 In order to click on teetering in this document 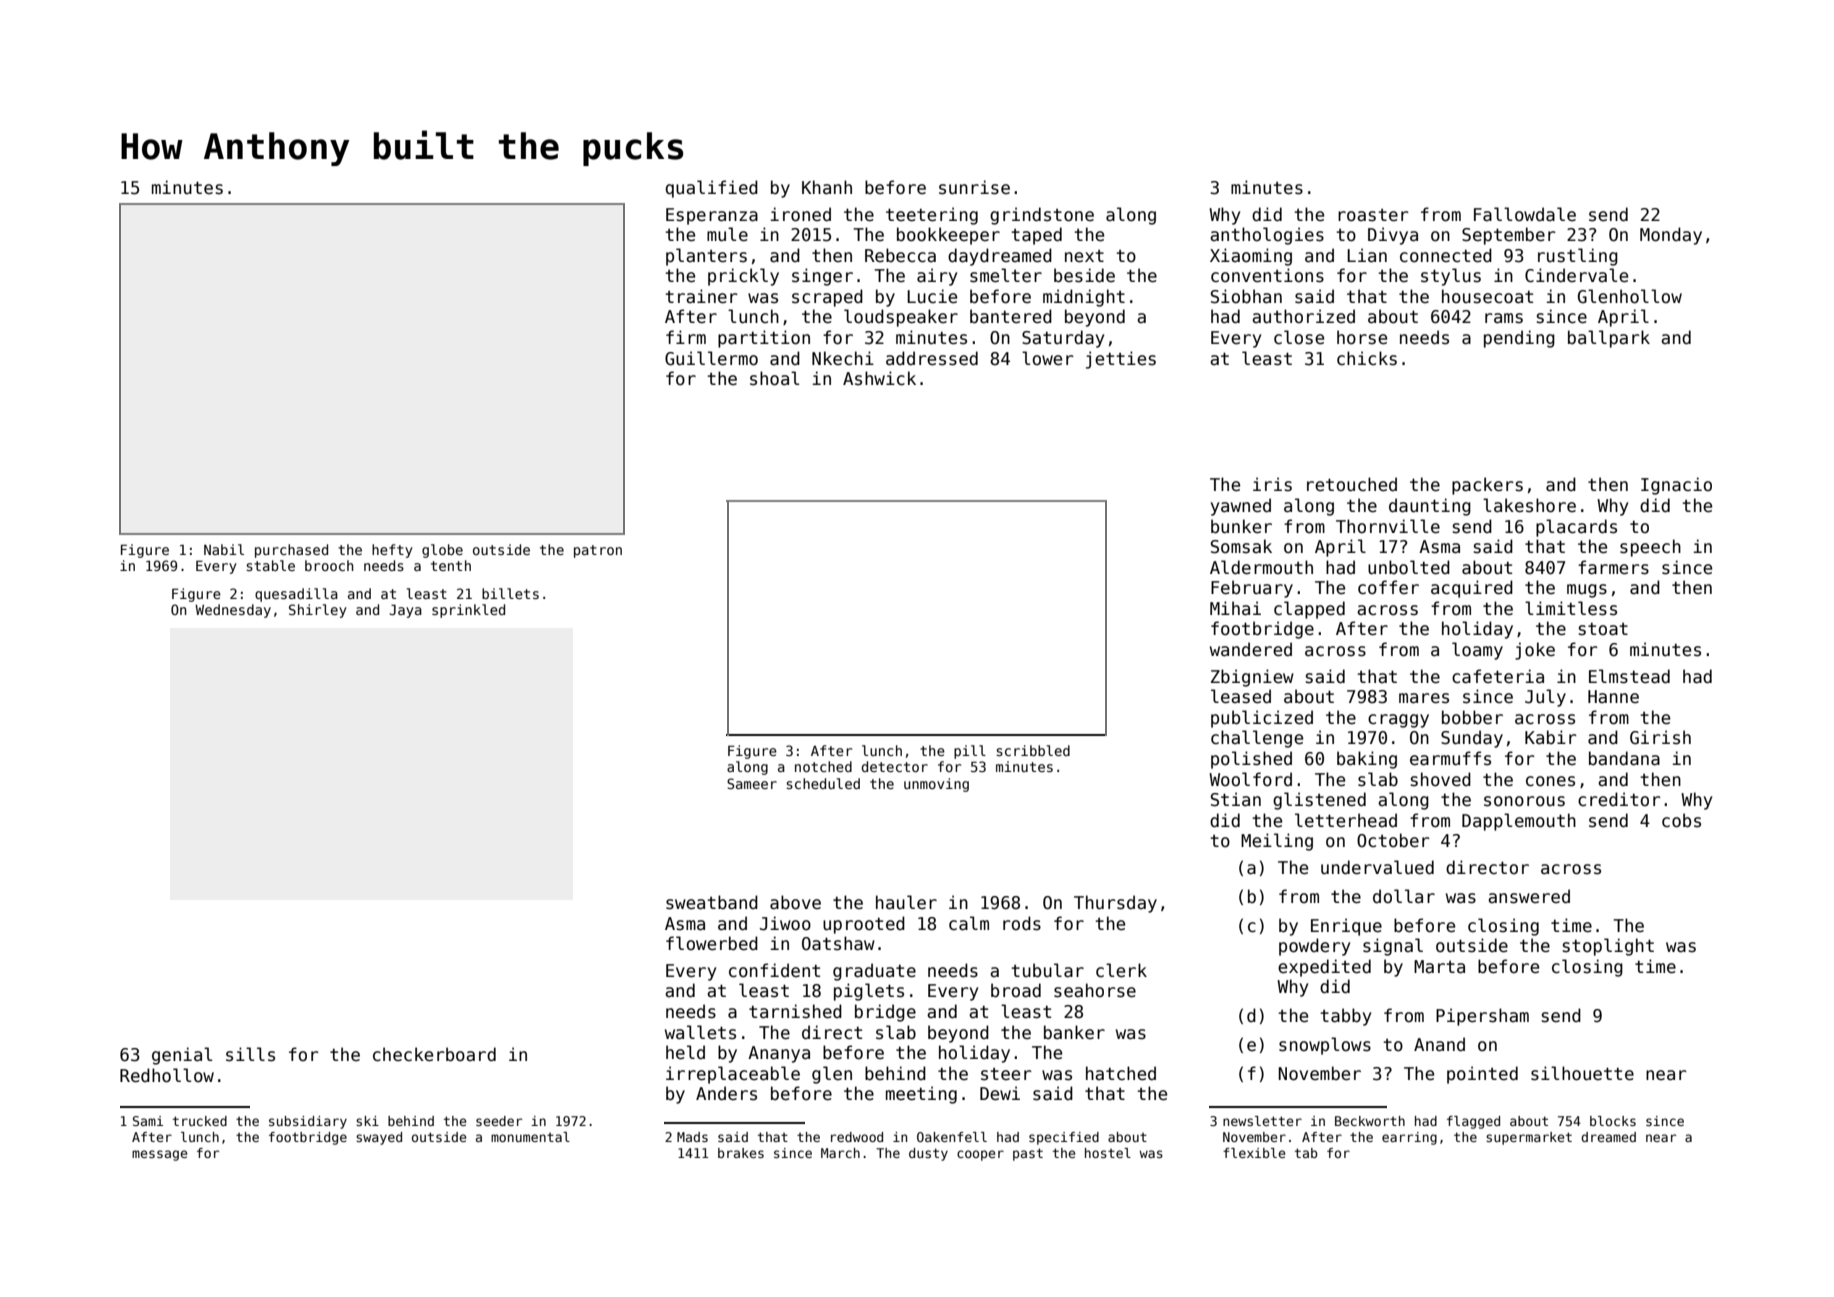, I will do `click(932, 216)`.
